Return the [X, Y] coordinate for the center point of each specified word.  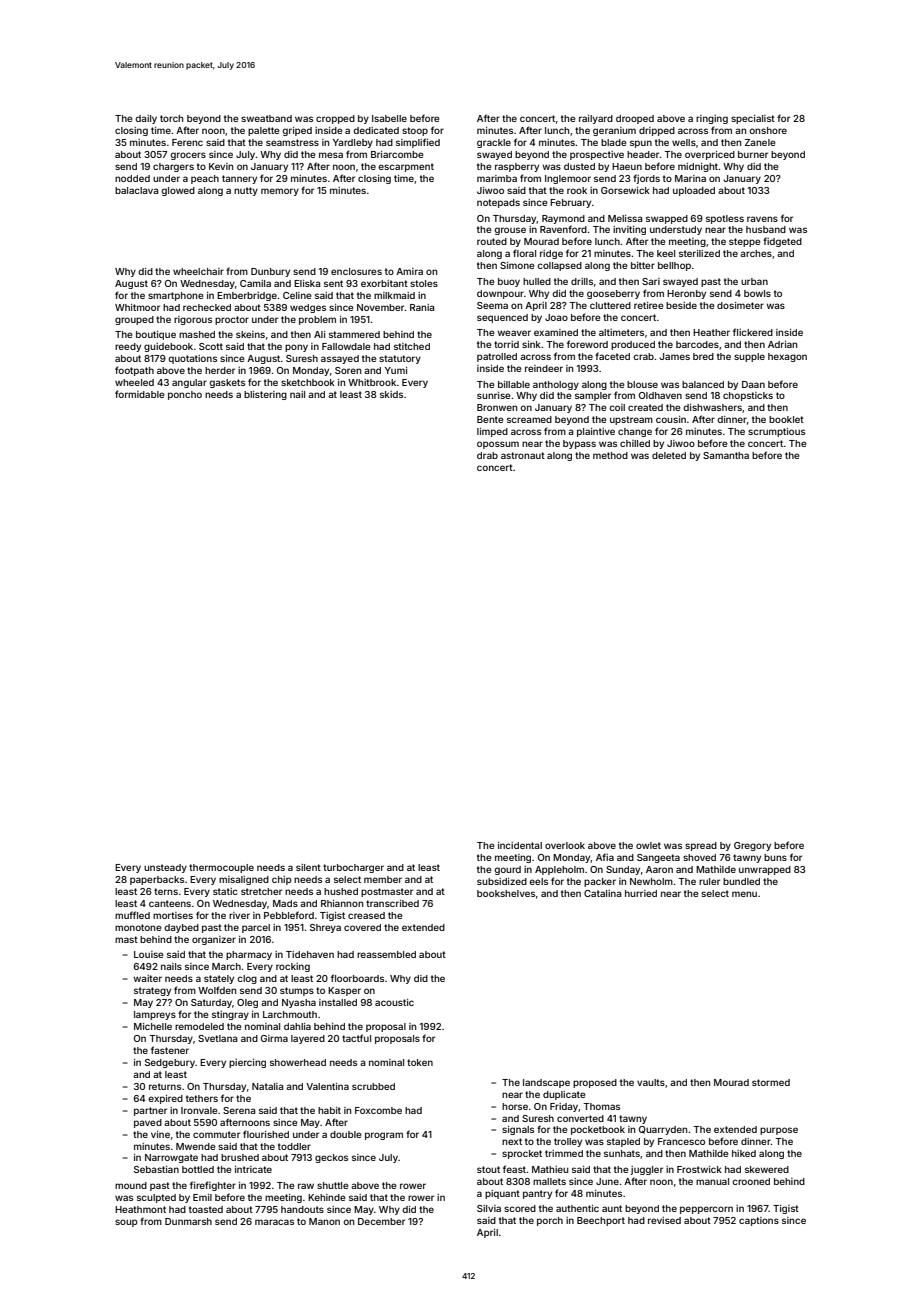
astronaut [523, 455]
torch [171, 118]
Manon [324, 1221]
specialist [753, 119]
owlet [648, 845]
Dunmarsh [188, 1221]
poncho [185, 395]
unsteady [165, 868]
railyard [596, 119]
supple [749, 357]
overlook [565, 845]
